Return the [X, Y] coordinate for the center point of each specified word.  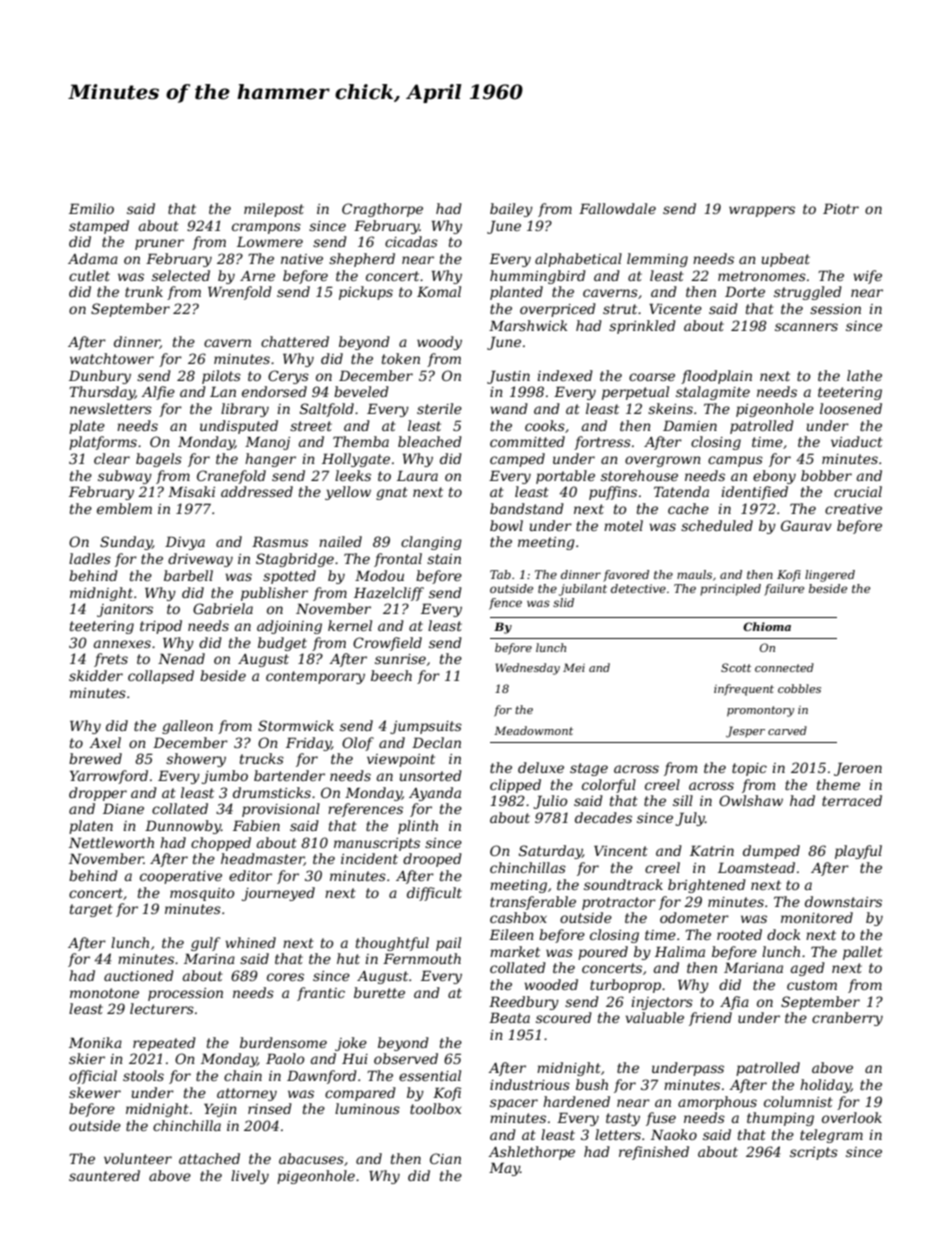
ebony [774, 477]
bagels [159, 460]
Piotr [841, 208]
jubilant [583, 590]
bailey [511, 210]
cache [688, 508]
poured [603, 953]
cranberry [847, 1019]
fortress [602, 443]
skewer [95, 1092]
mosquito [202, 894]
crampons [266, 228]
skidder [96, 675]
